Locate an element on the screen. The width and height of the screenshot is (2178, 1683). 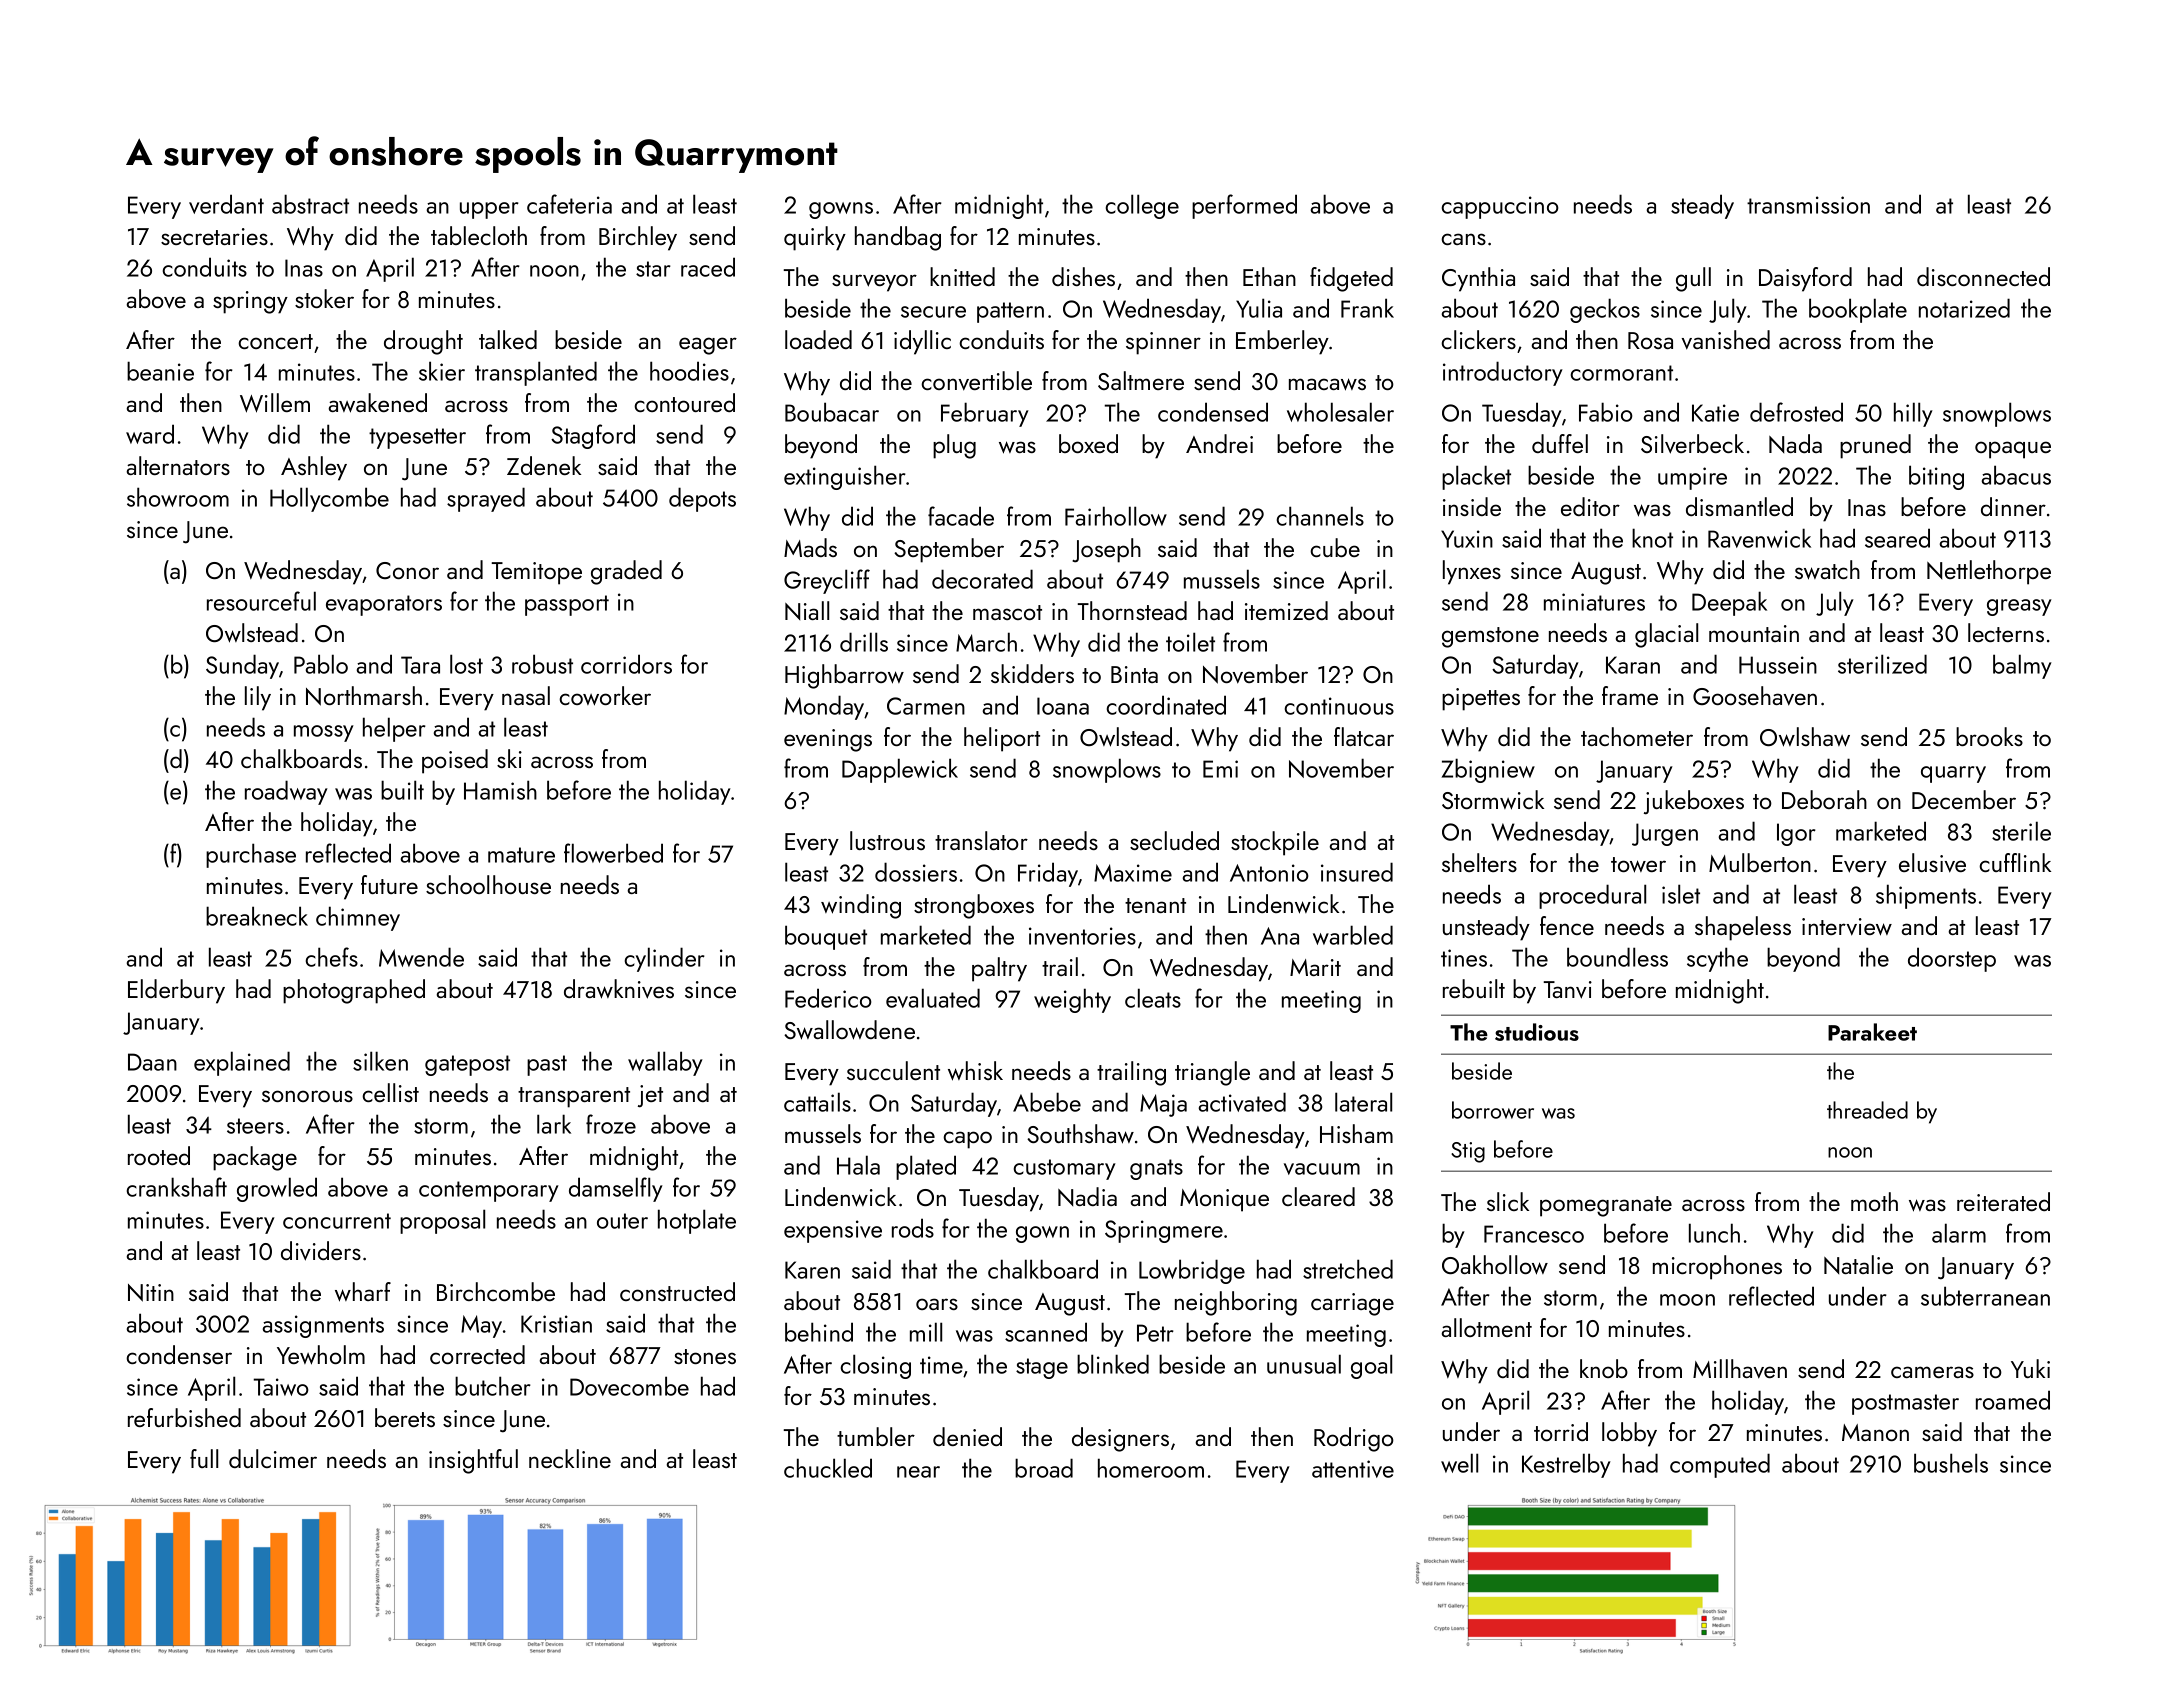
full is located at coordinates (204, 1458).
